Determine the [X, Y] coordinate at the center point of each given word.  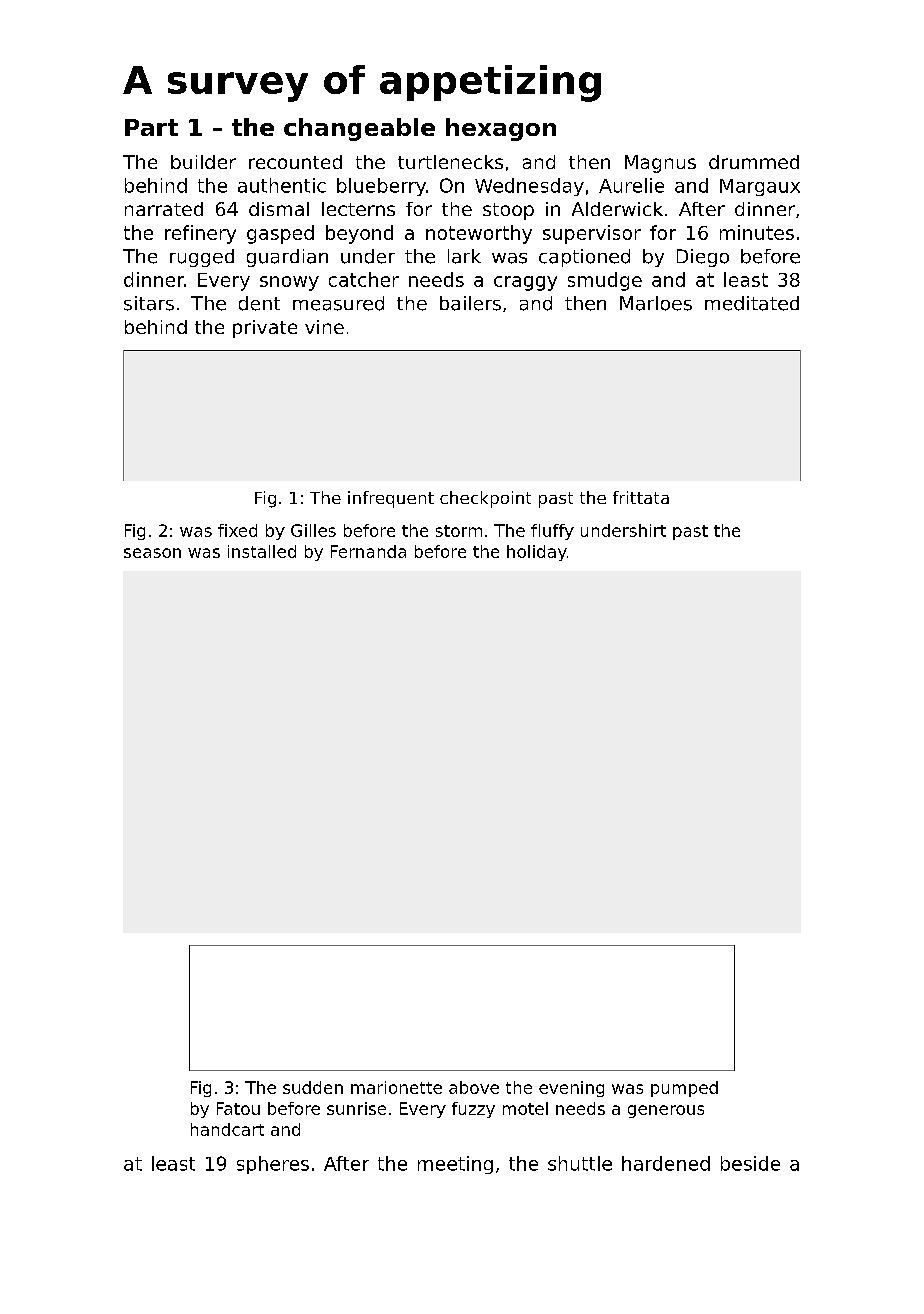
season [152, 553]
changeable [359, 129]
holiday [537, 553]
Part [151, 127]
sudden [313, 1087]
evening [571, 1089]
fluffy [552, 532]
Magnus [660, 164]
